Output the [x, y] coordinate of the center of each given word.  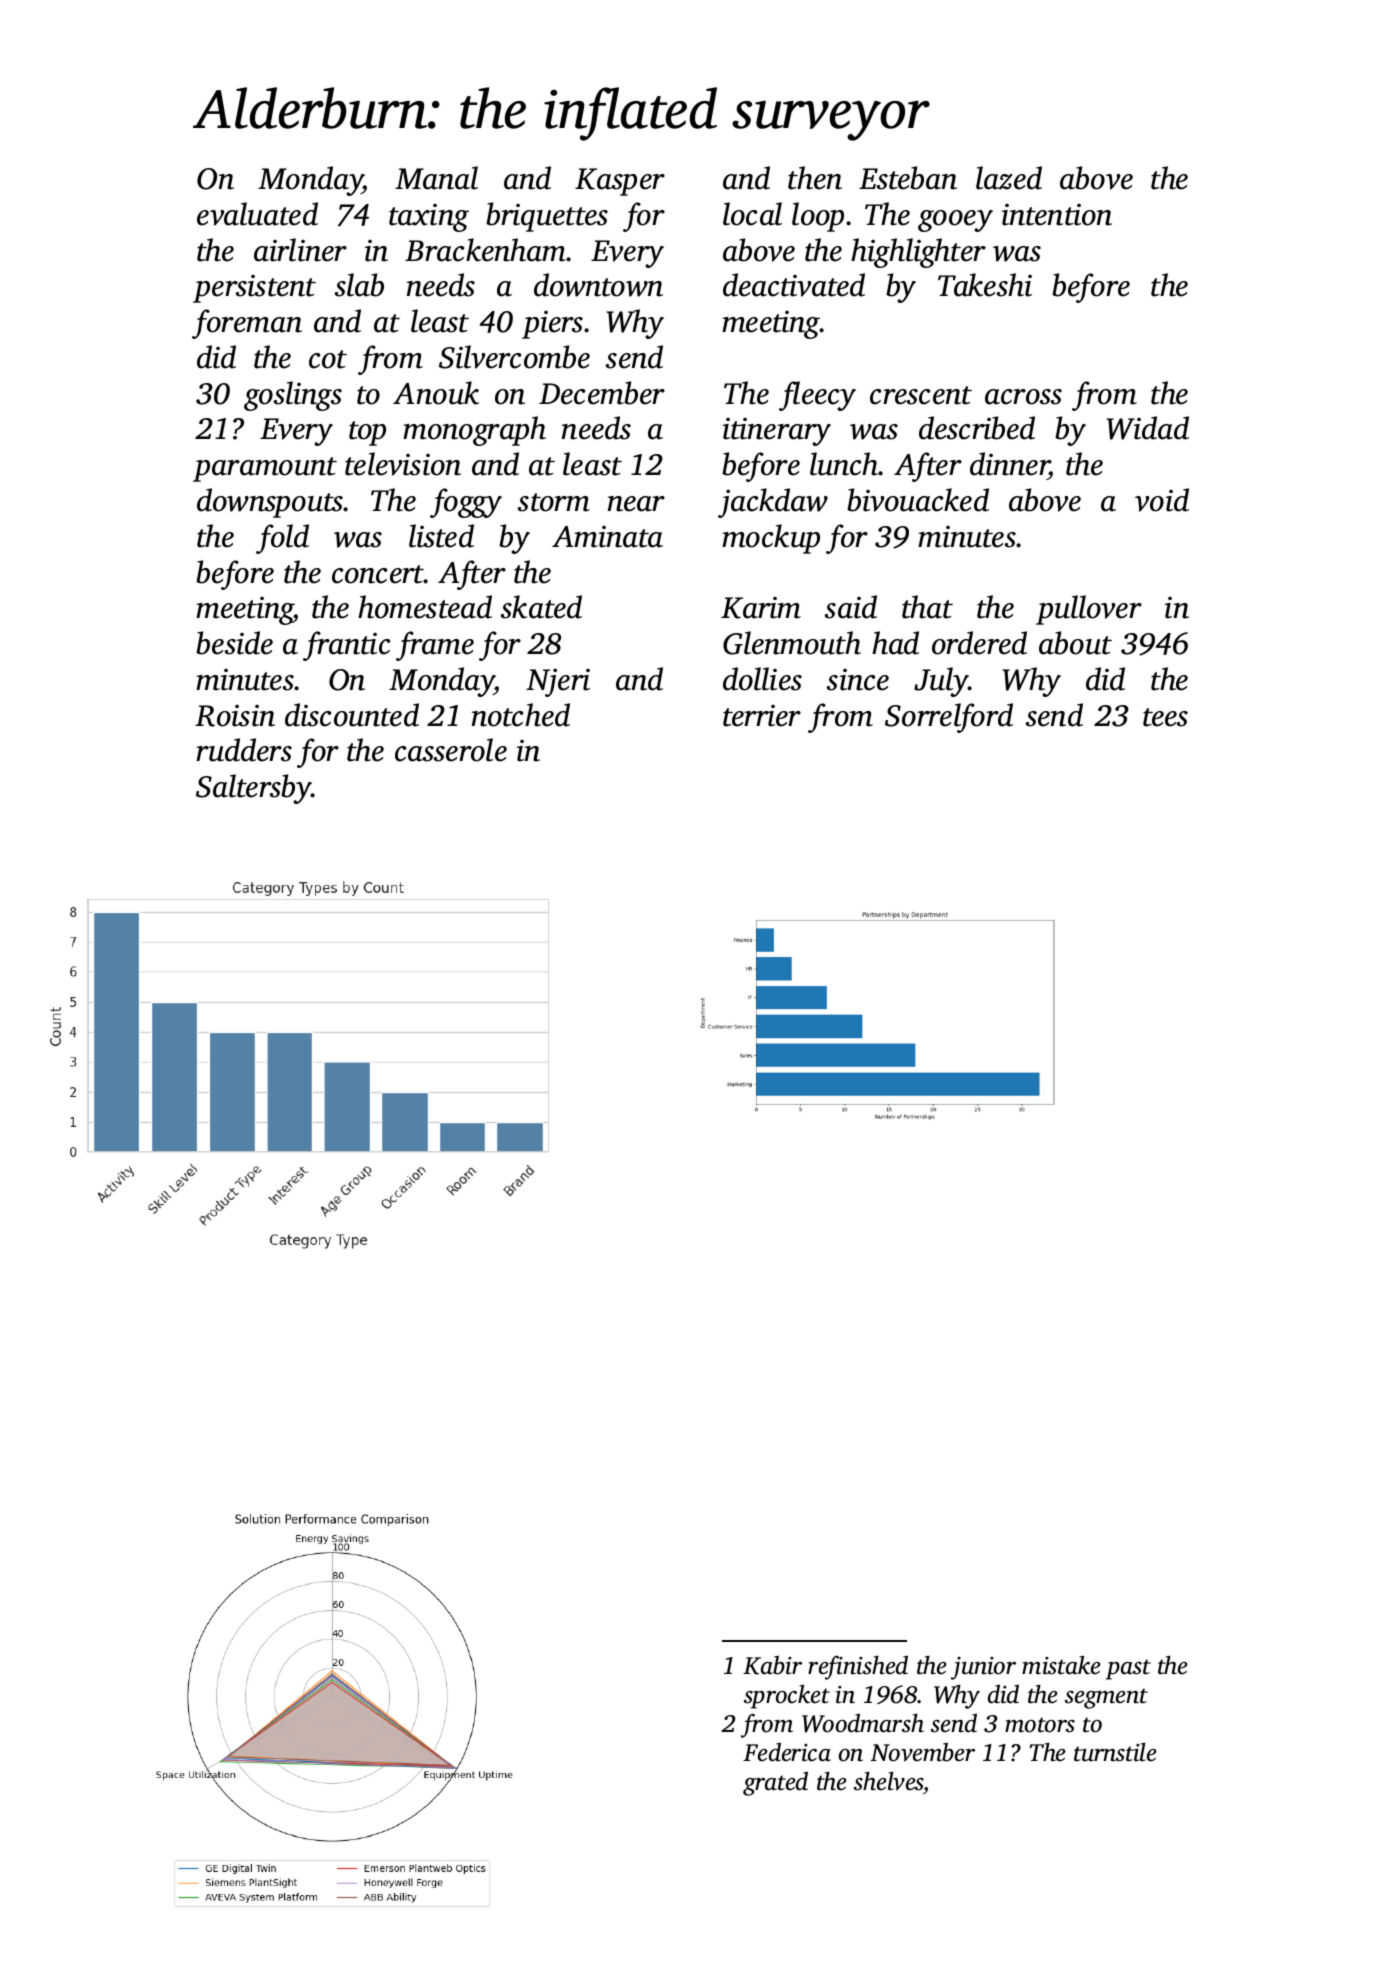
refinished [858, 1668]
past [1128, 1669]
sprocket [787, 1697]
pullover [1089, 610]
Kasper [620, 182]
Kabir [772, 1665]
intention [1057, 215]
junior [983, 1668]
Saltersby [254, 789]
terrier [762, 716]
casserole [451, 750]
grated [775, 1784]
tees [1165, 717]
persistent [254, 289]
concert [378, 574]
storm [554, 502]
